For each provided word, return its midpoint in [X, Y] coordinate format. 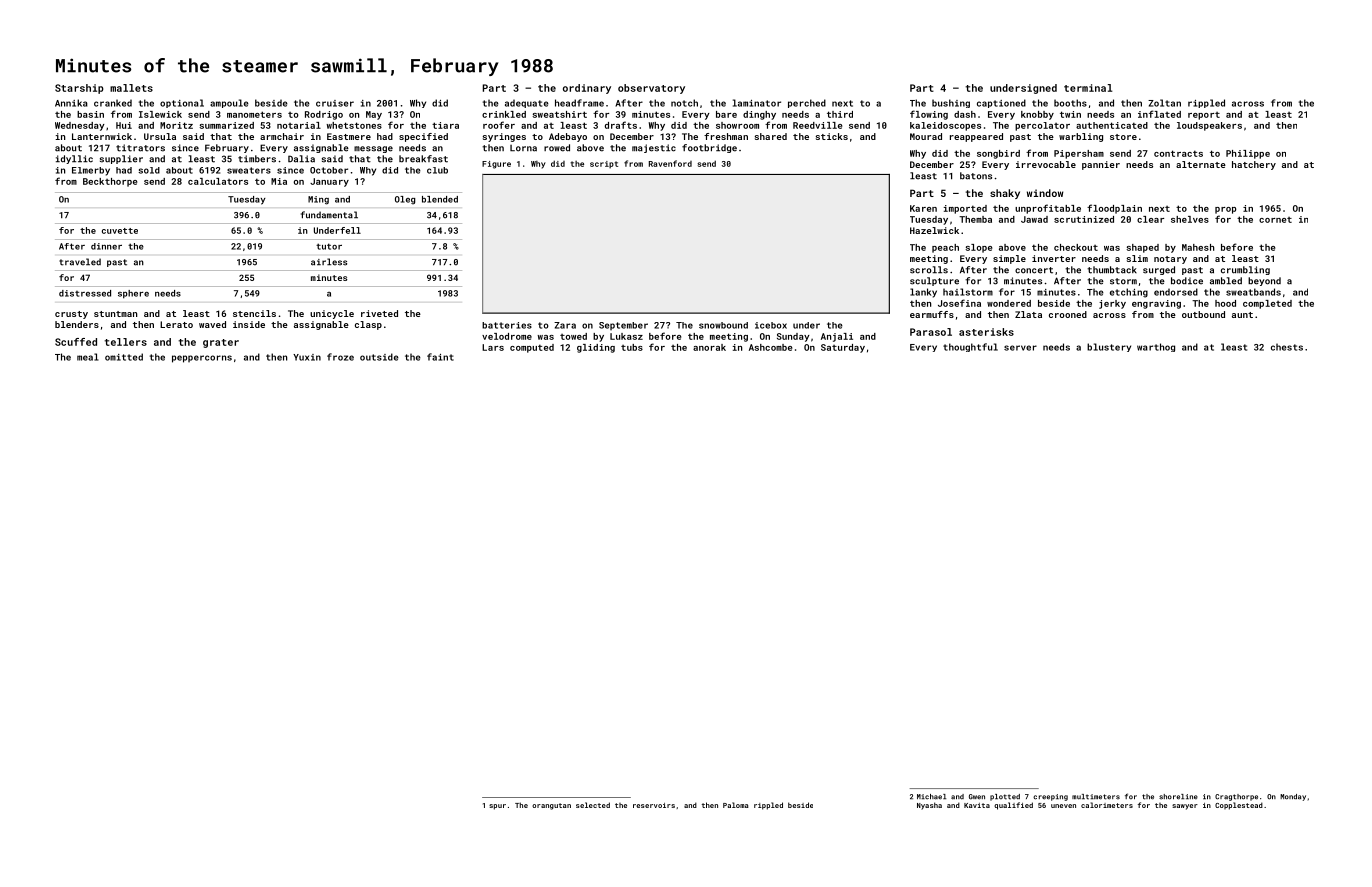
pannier [1101, 165]
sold [149, 170]
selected [593, 805]
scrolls [929, 270]
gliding [596, 348]
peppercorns [202, 359]
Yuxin [307, 357]
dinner [106, 246]
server [1020, 348]
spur [497, 807]
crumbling [1245, 270]
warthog [1156, 347]
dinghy [759, 115]
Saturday [843, 348]
